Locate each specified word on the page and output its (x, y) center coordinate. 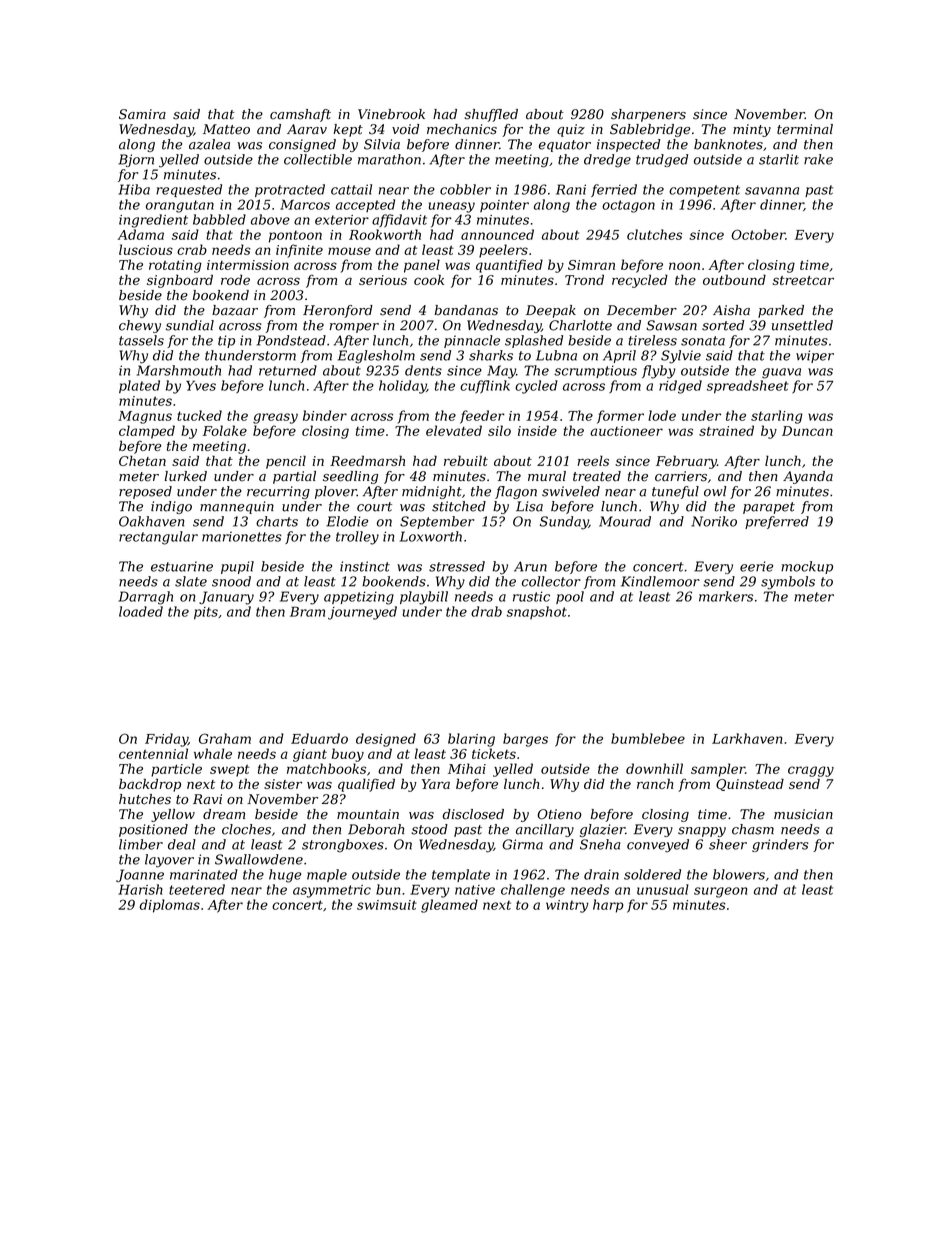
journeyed (362, 613)
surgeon (721, 892)
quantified (509, 266)
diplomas (170, 906)
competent (704, 191)
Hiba (134, 189)
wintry (567, 906)
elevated (454, 430)
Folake (225, 430)
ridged (680, 387)
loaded (141, 611)
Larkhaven (747, 738)
